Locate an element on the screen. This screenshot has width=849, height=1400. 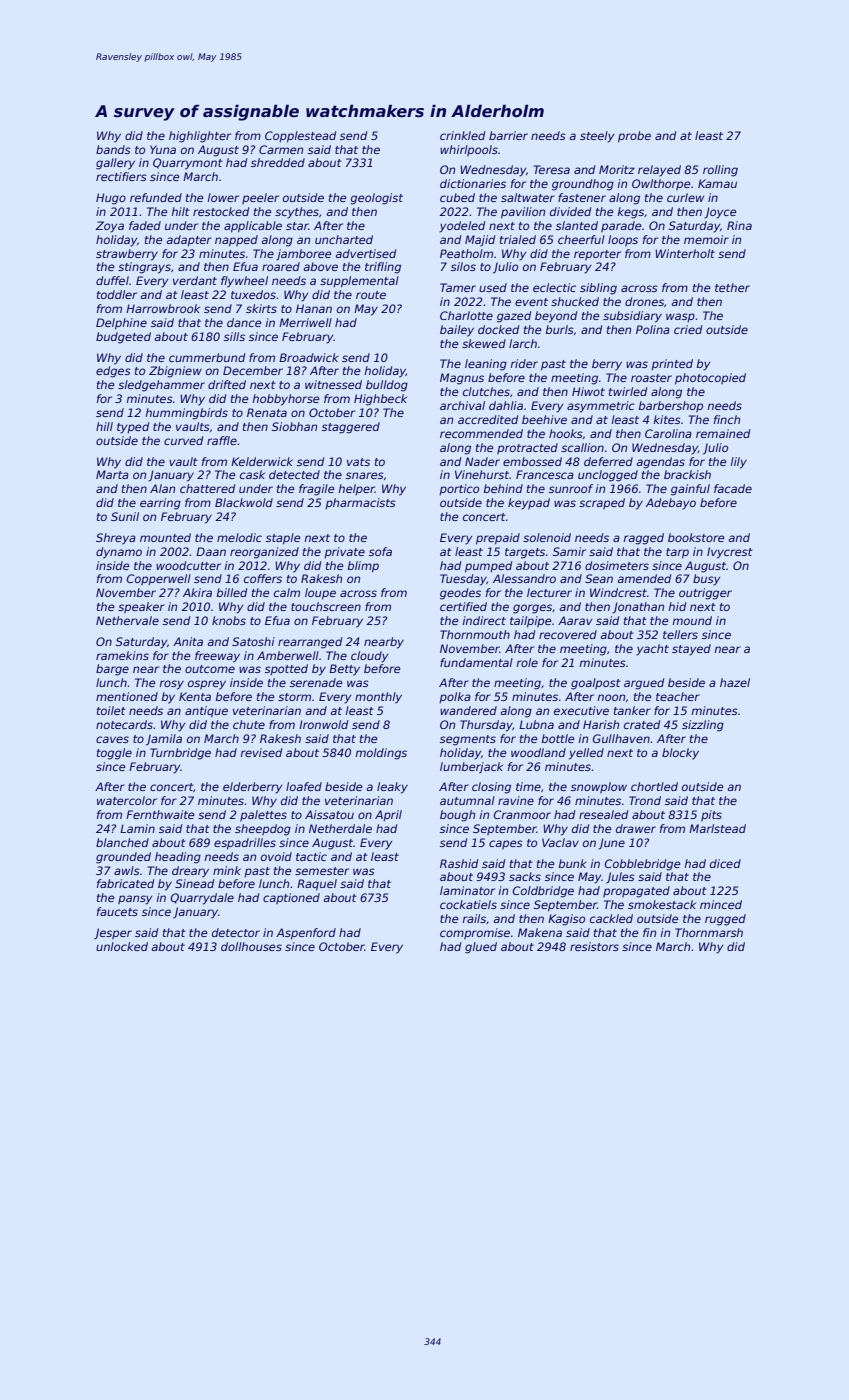
subsidiary is located at coordinates (632, 317).
